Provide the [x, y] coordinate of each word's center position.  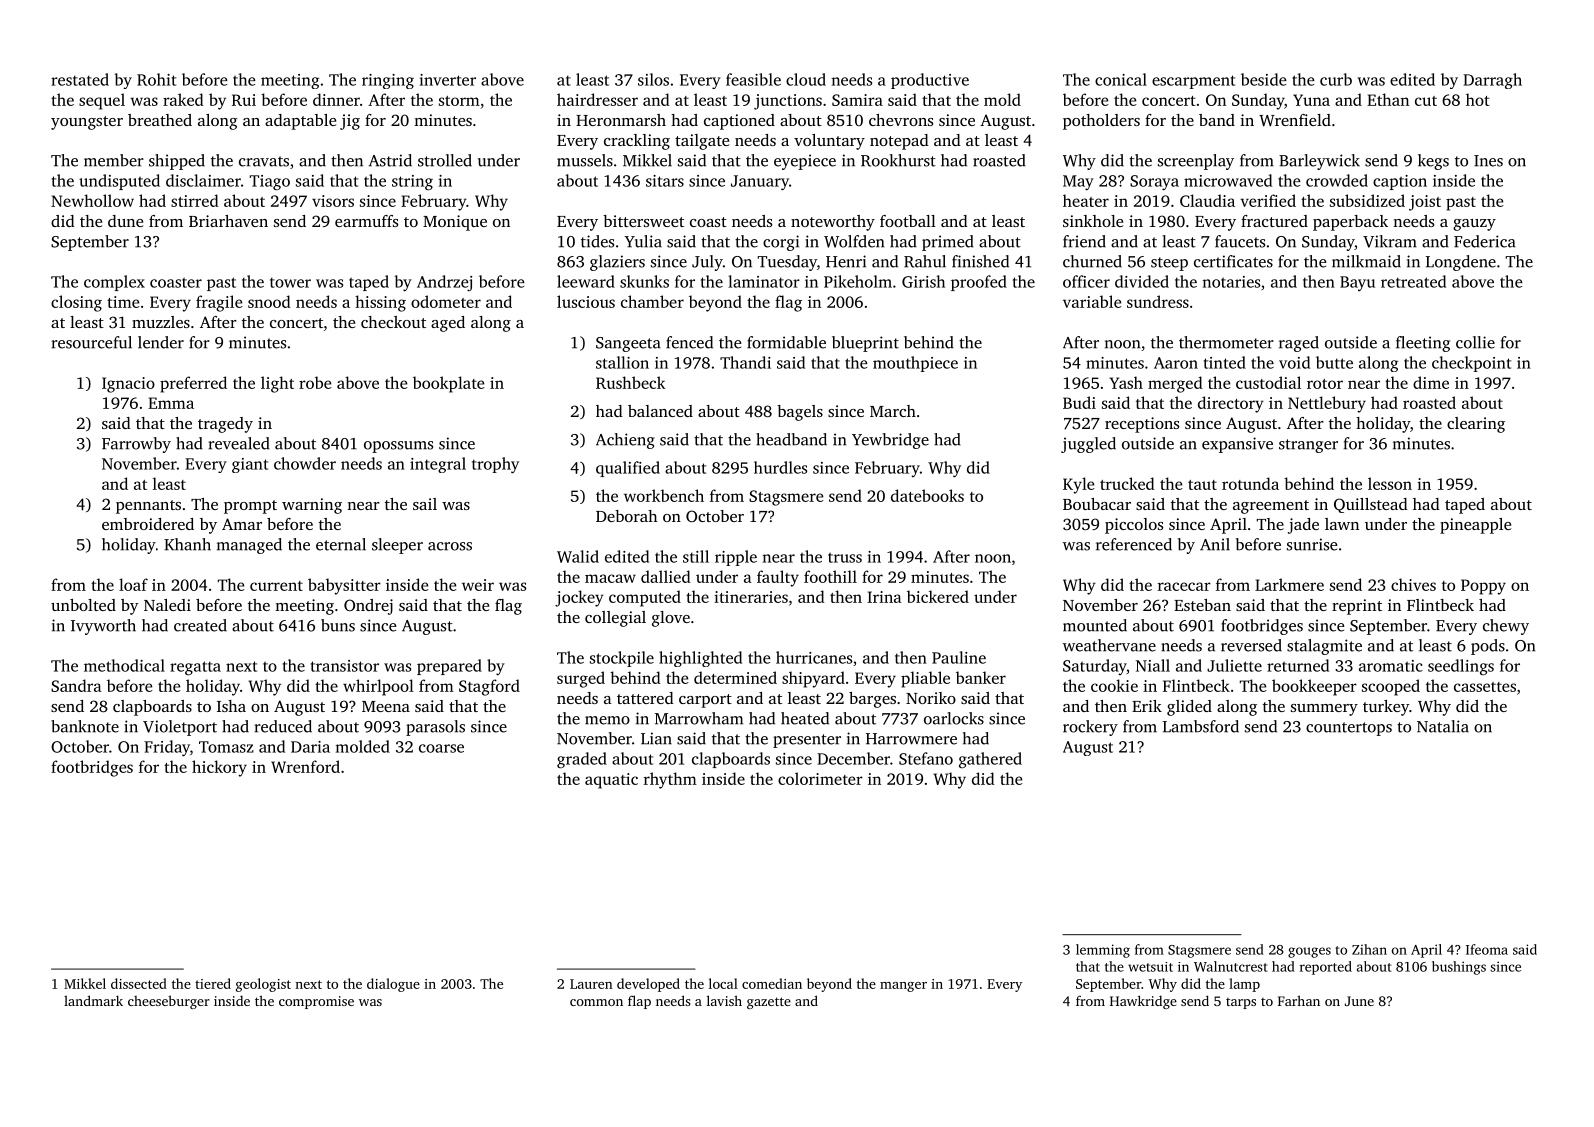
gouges [1309, 952]
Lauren [591, 984]
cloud [806, 79]
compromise [316, 1002]
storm [459, 101]
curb [1336, 79]
